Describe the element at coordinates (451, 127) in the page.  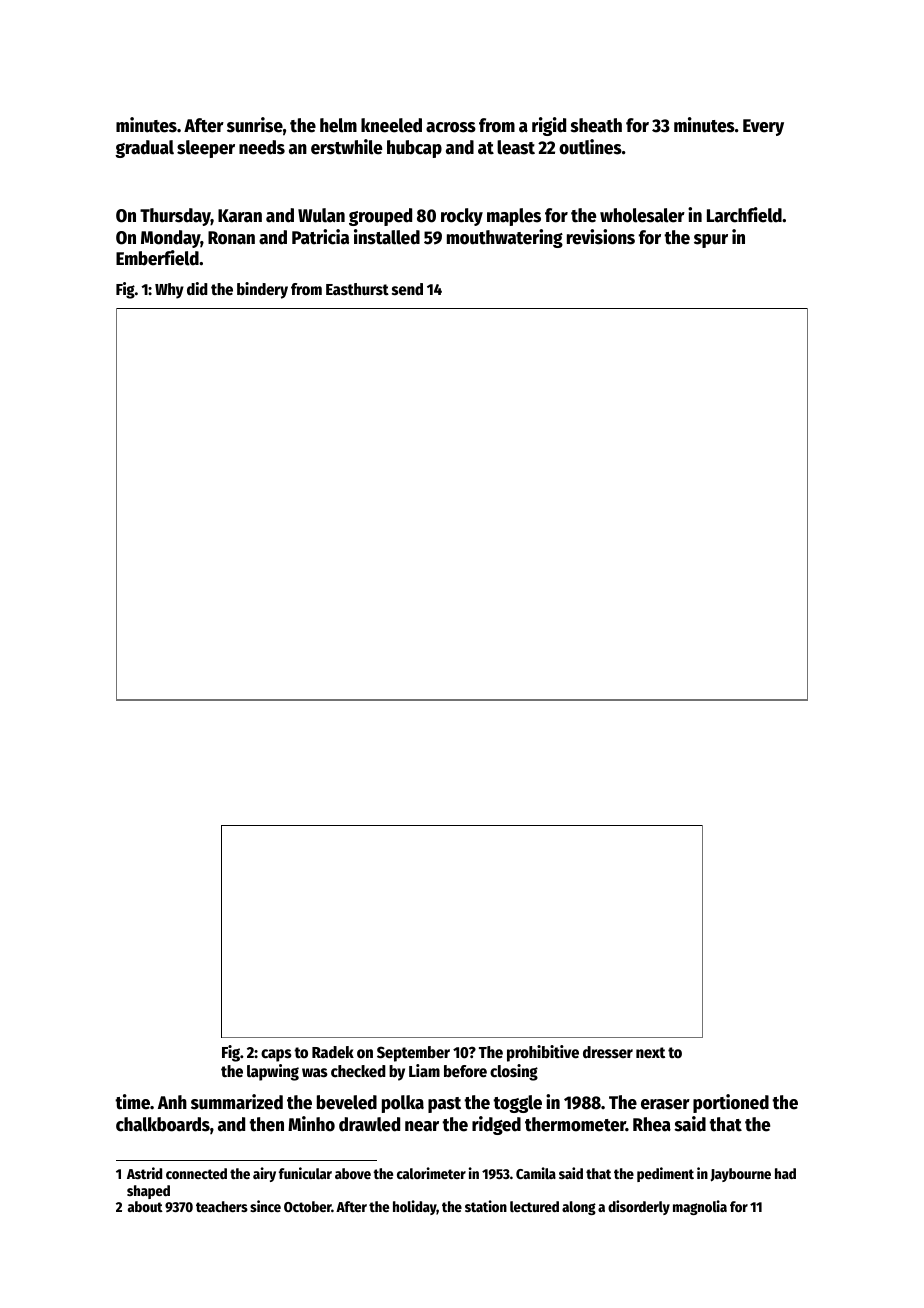
I see `across` at that location.
